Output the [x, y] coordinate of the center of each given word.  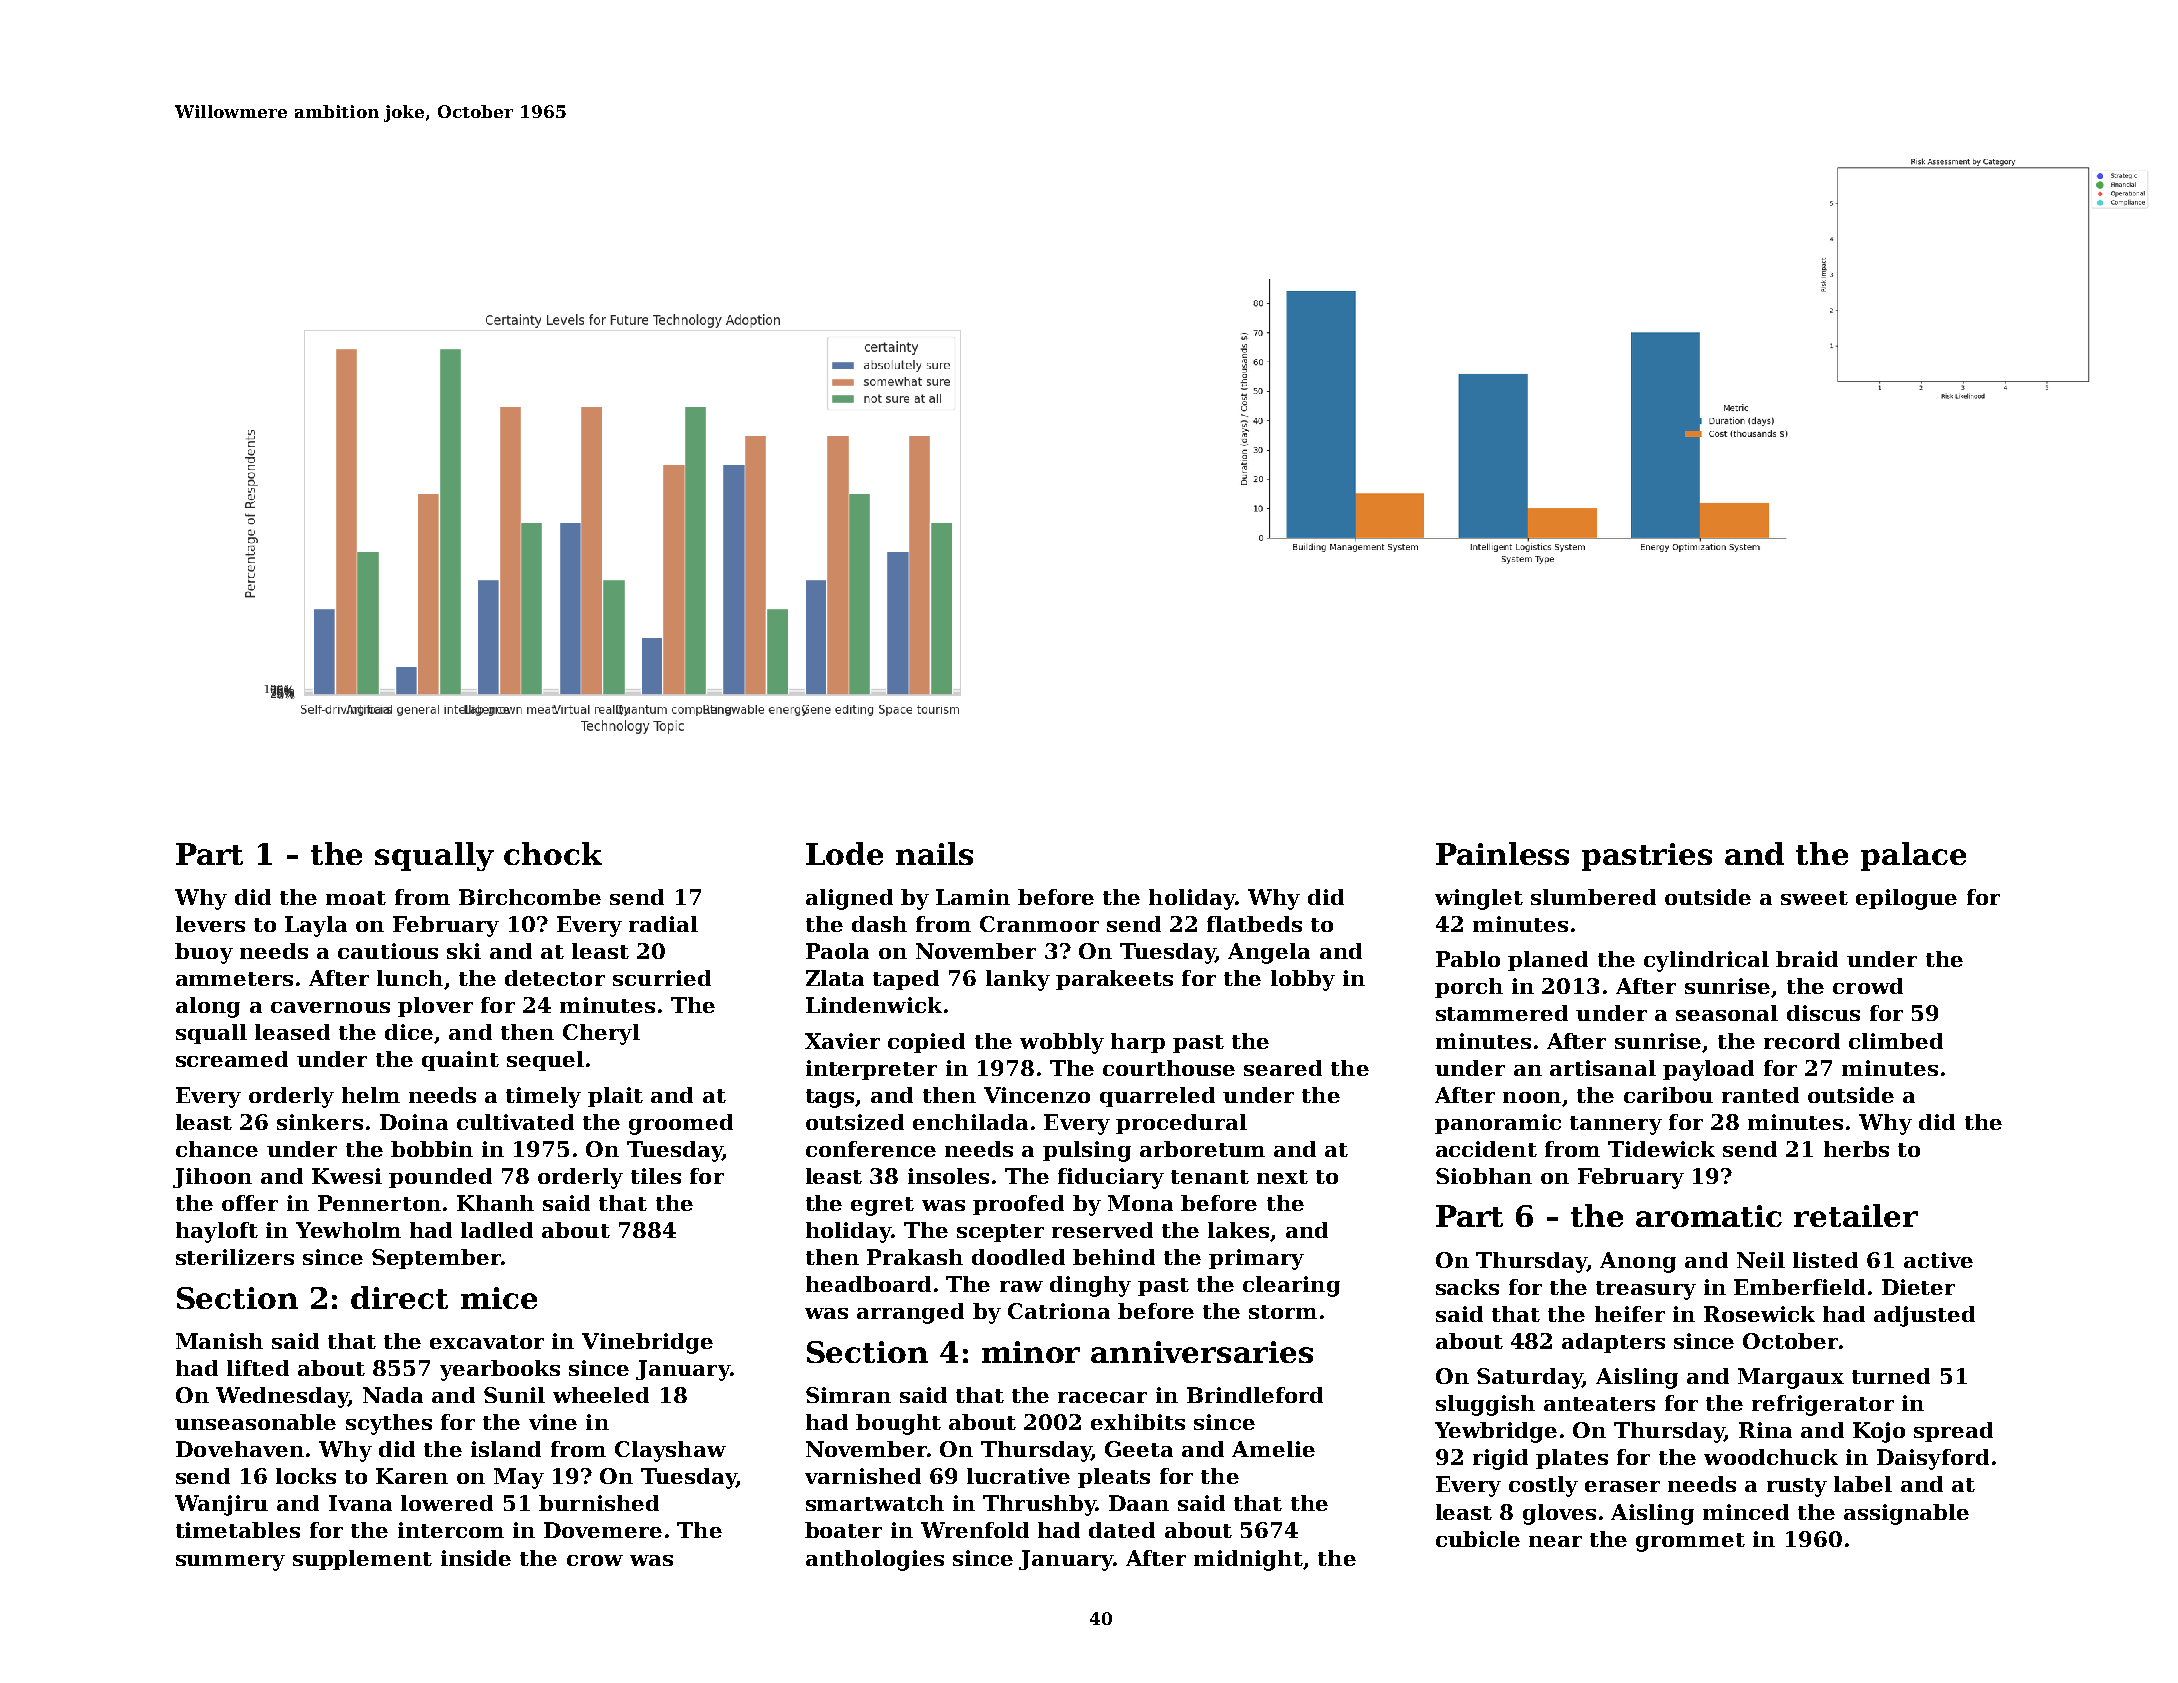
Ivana [360, 1503]
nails [934, 853]
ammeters [234, 979]
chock [553, 853]
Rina [1765, 1430]
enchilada [970, 1122]
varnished [863, 1476]
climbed [1896, 1041]
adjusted [1924, 1316]
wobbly [1062, 1043]
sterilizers [235, 1257]
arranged [910, 1313]
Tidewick [1661, 1149]
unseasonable [255, 1422]
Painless [1502, 853]
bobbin [432, 1149]
